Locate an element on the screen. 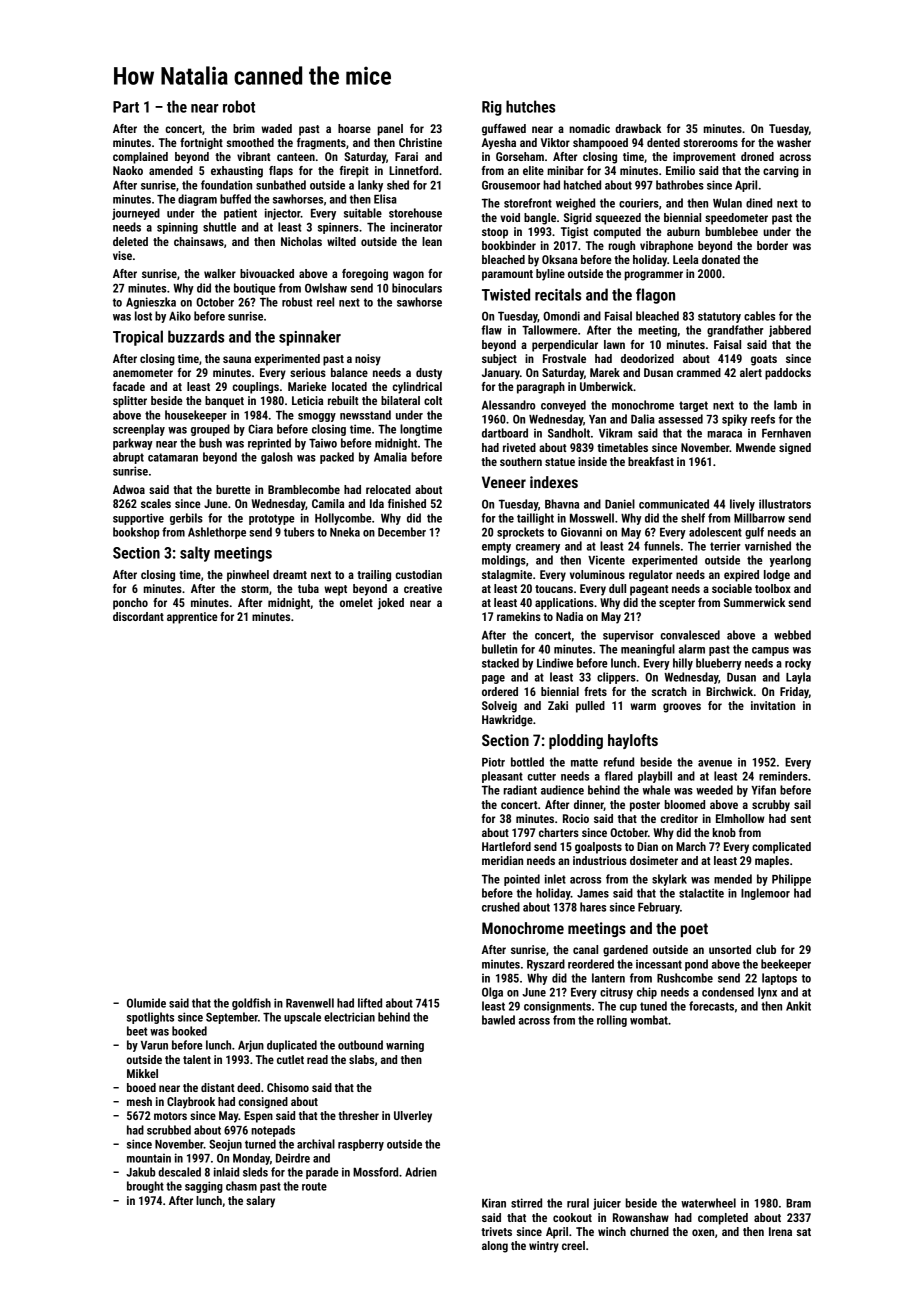 This screenshot has height=1314, width=924. pointed is located at coordinates (522, 880).
